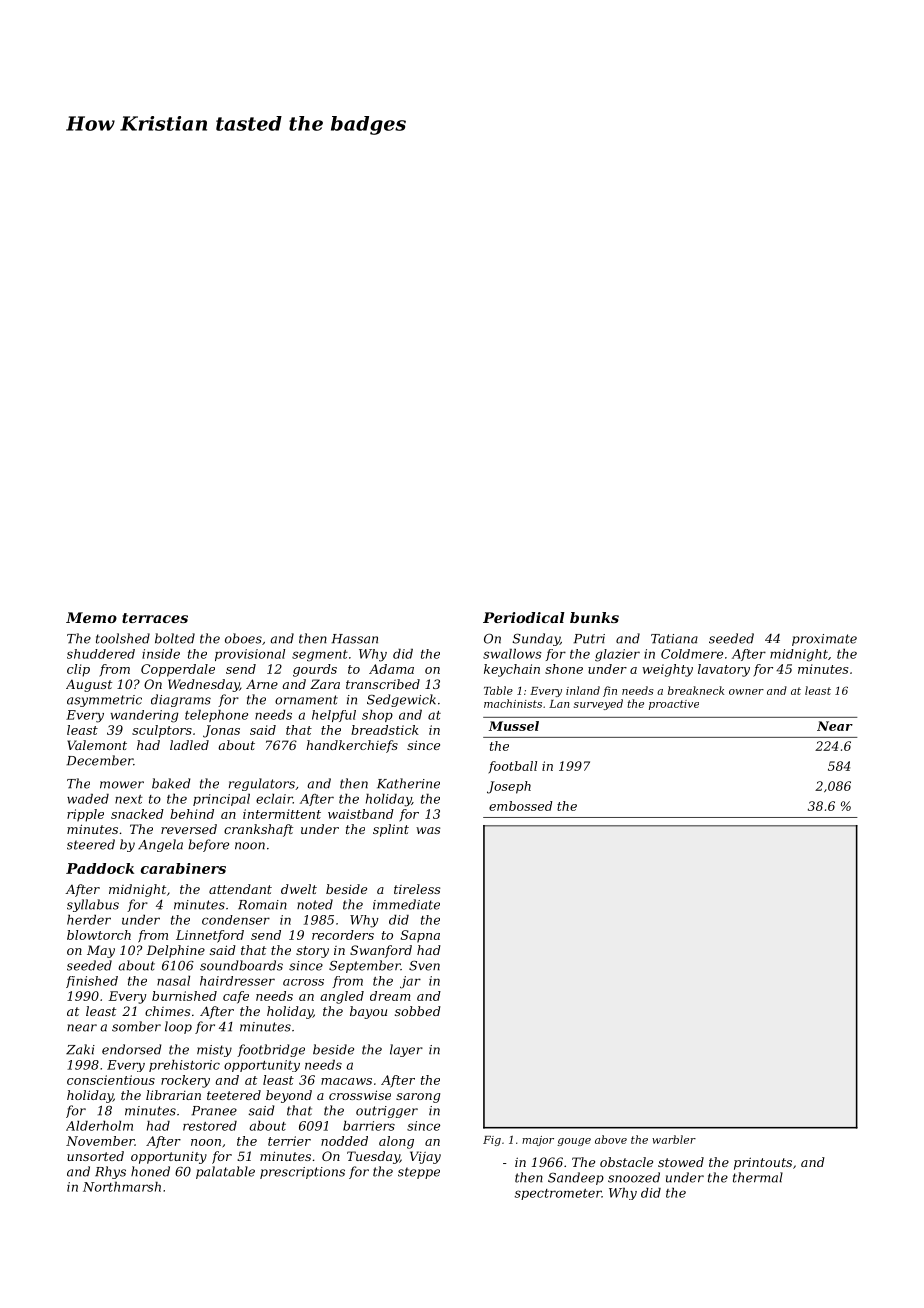  I want to click on clip, so click(78, 670).
